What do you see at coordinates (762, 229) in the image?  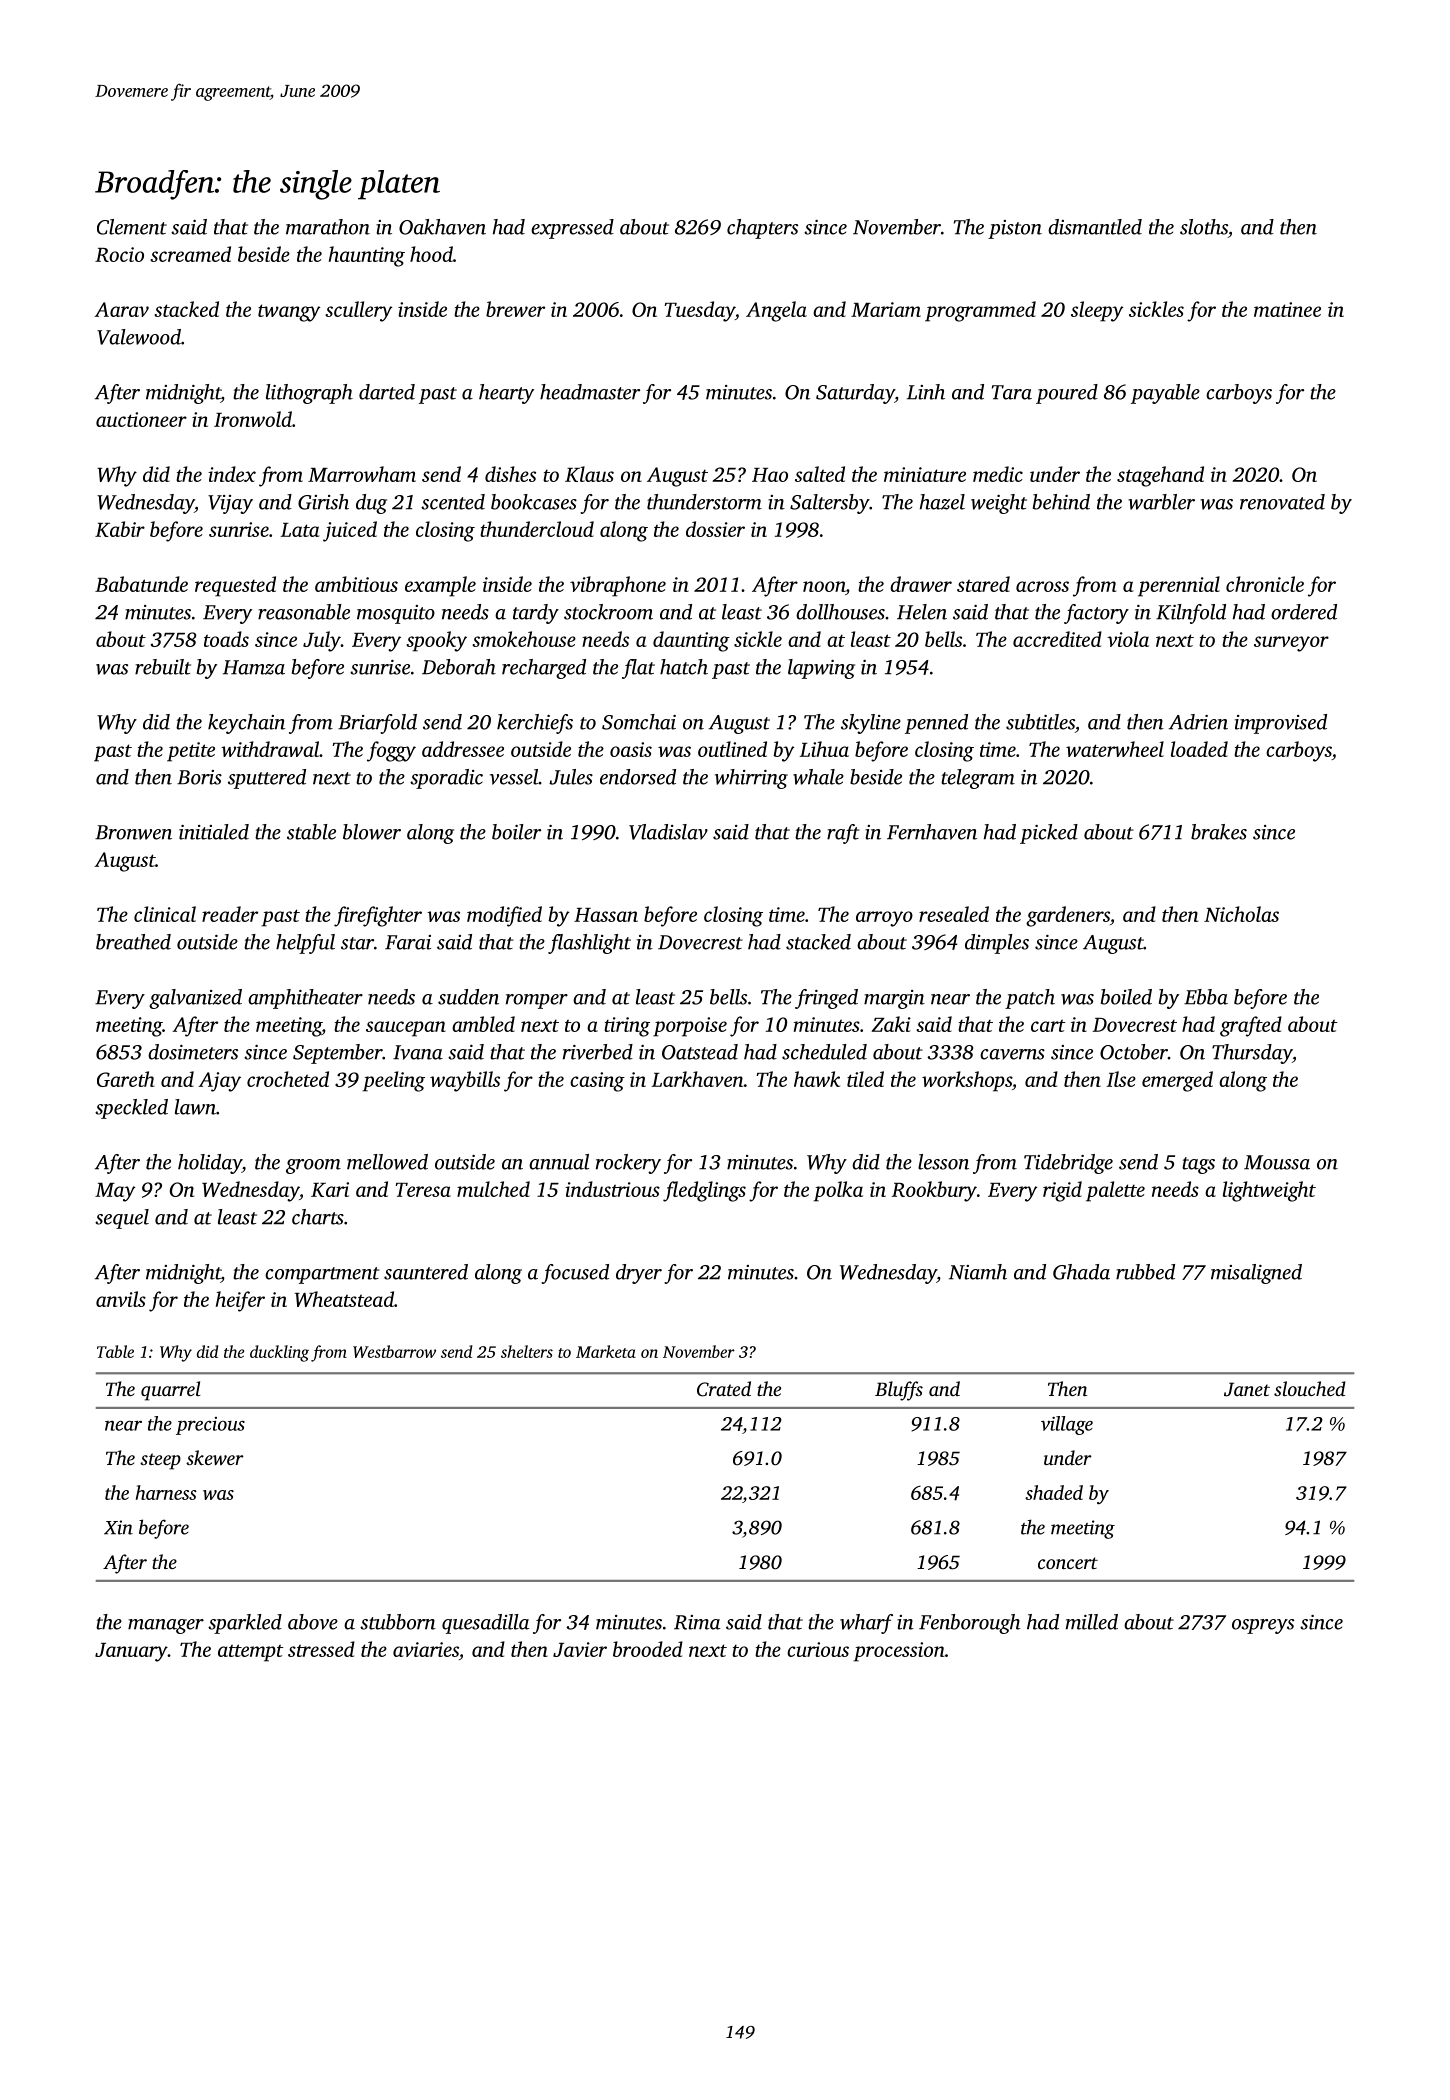 I see `chapters` at bounding box center [762, 229].
